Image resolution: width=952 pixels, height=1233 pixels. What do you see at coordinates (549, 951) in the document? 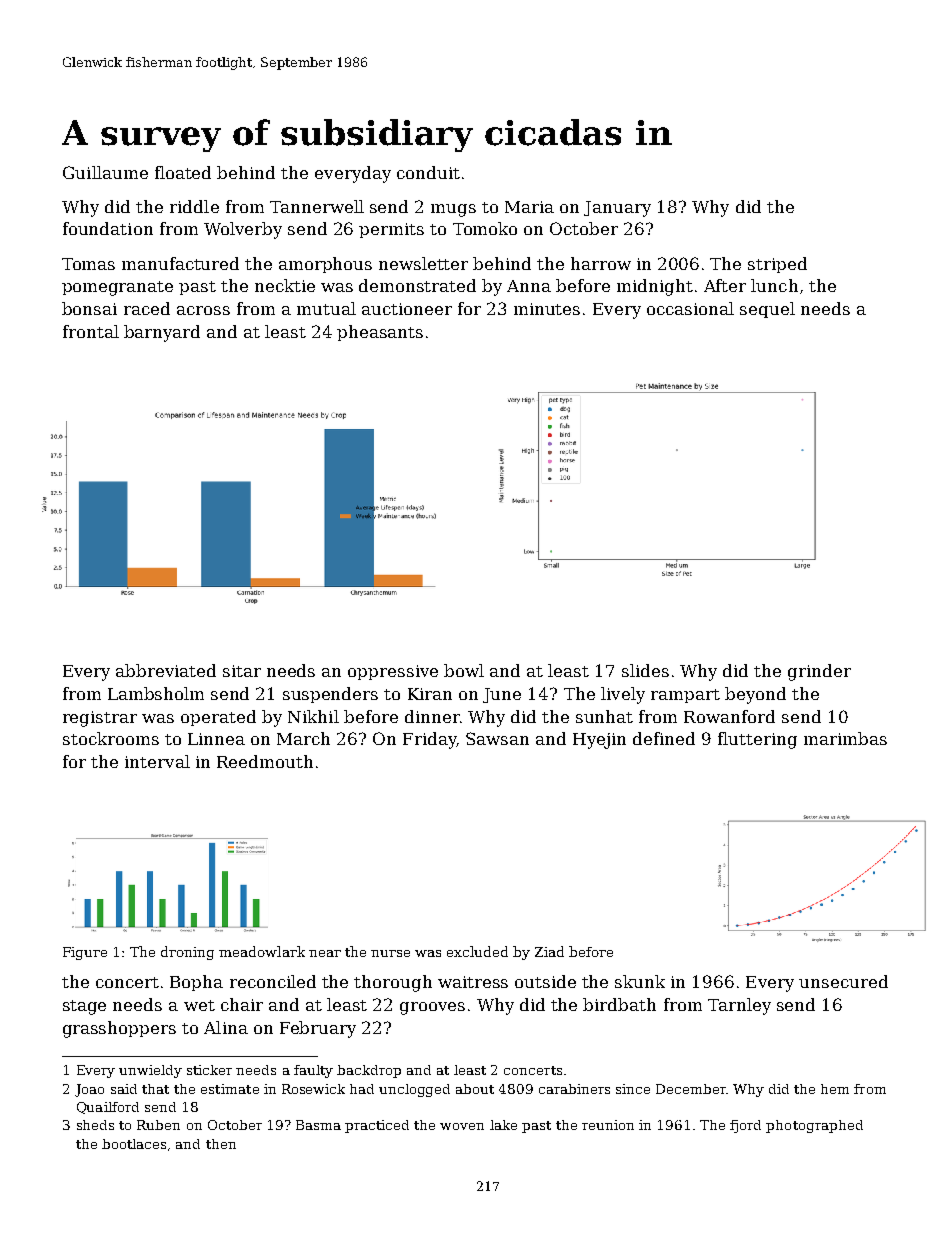
I see `Ziad` at bounding box center [549, 951].
